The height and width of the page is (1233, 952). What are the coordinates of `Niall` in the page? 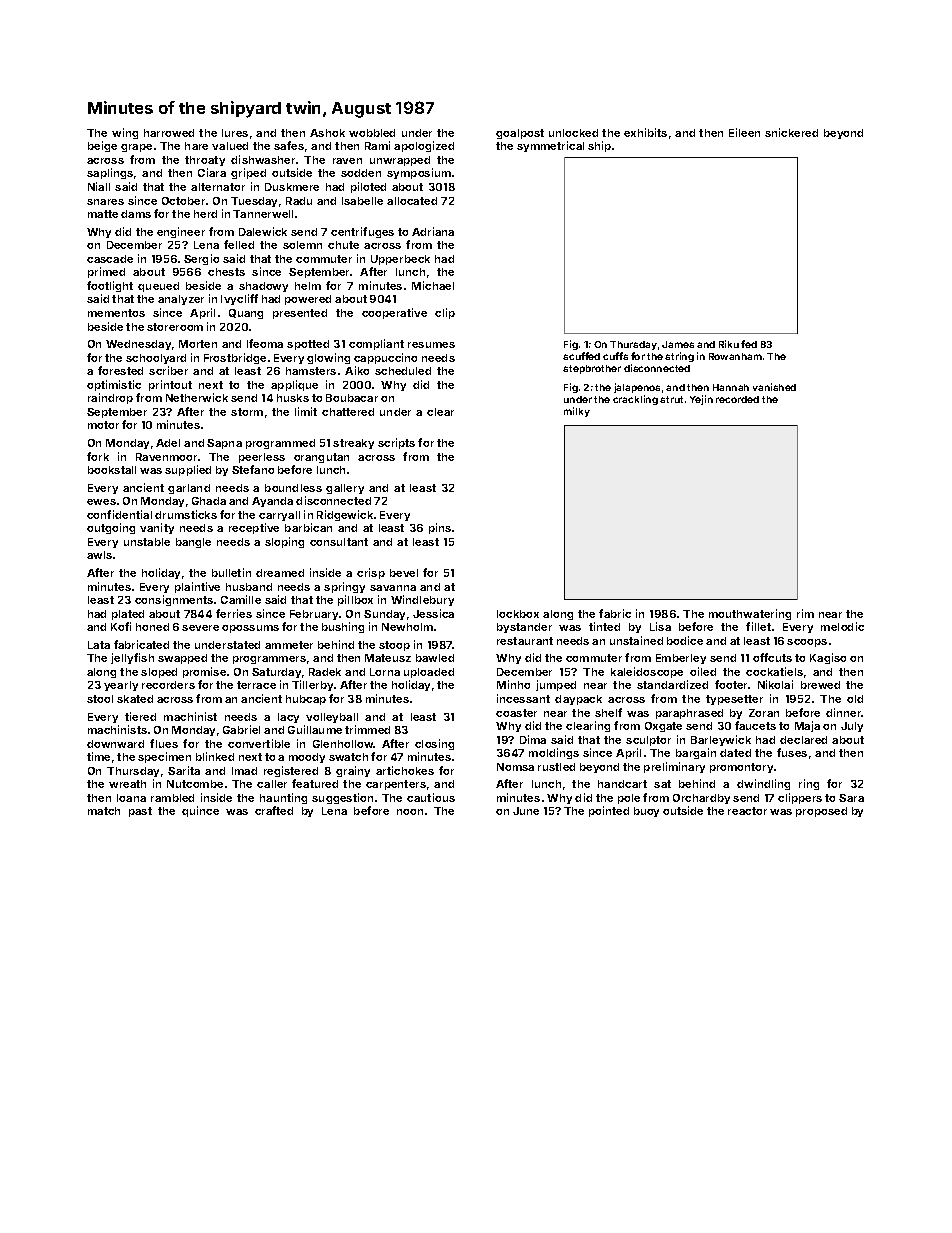 It's located at (99, 186).
